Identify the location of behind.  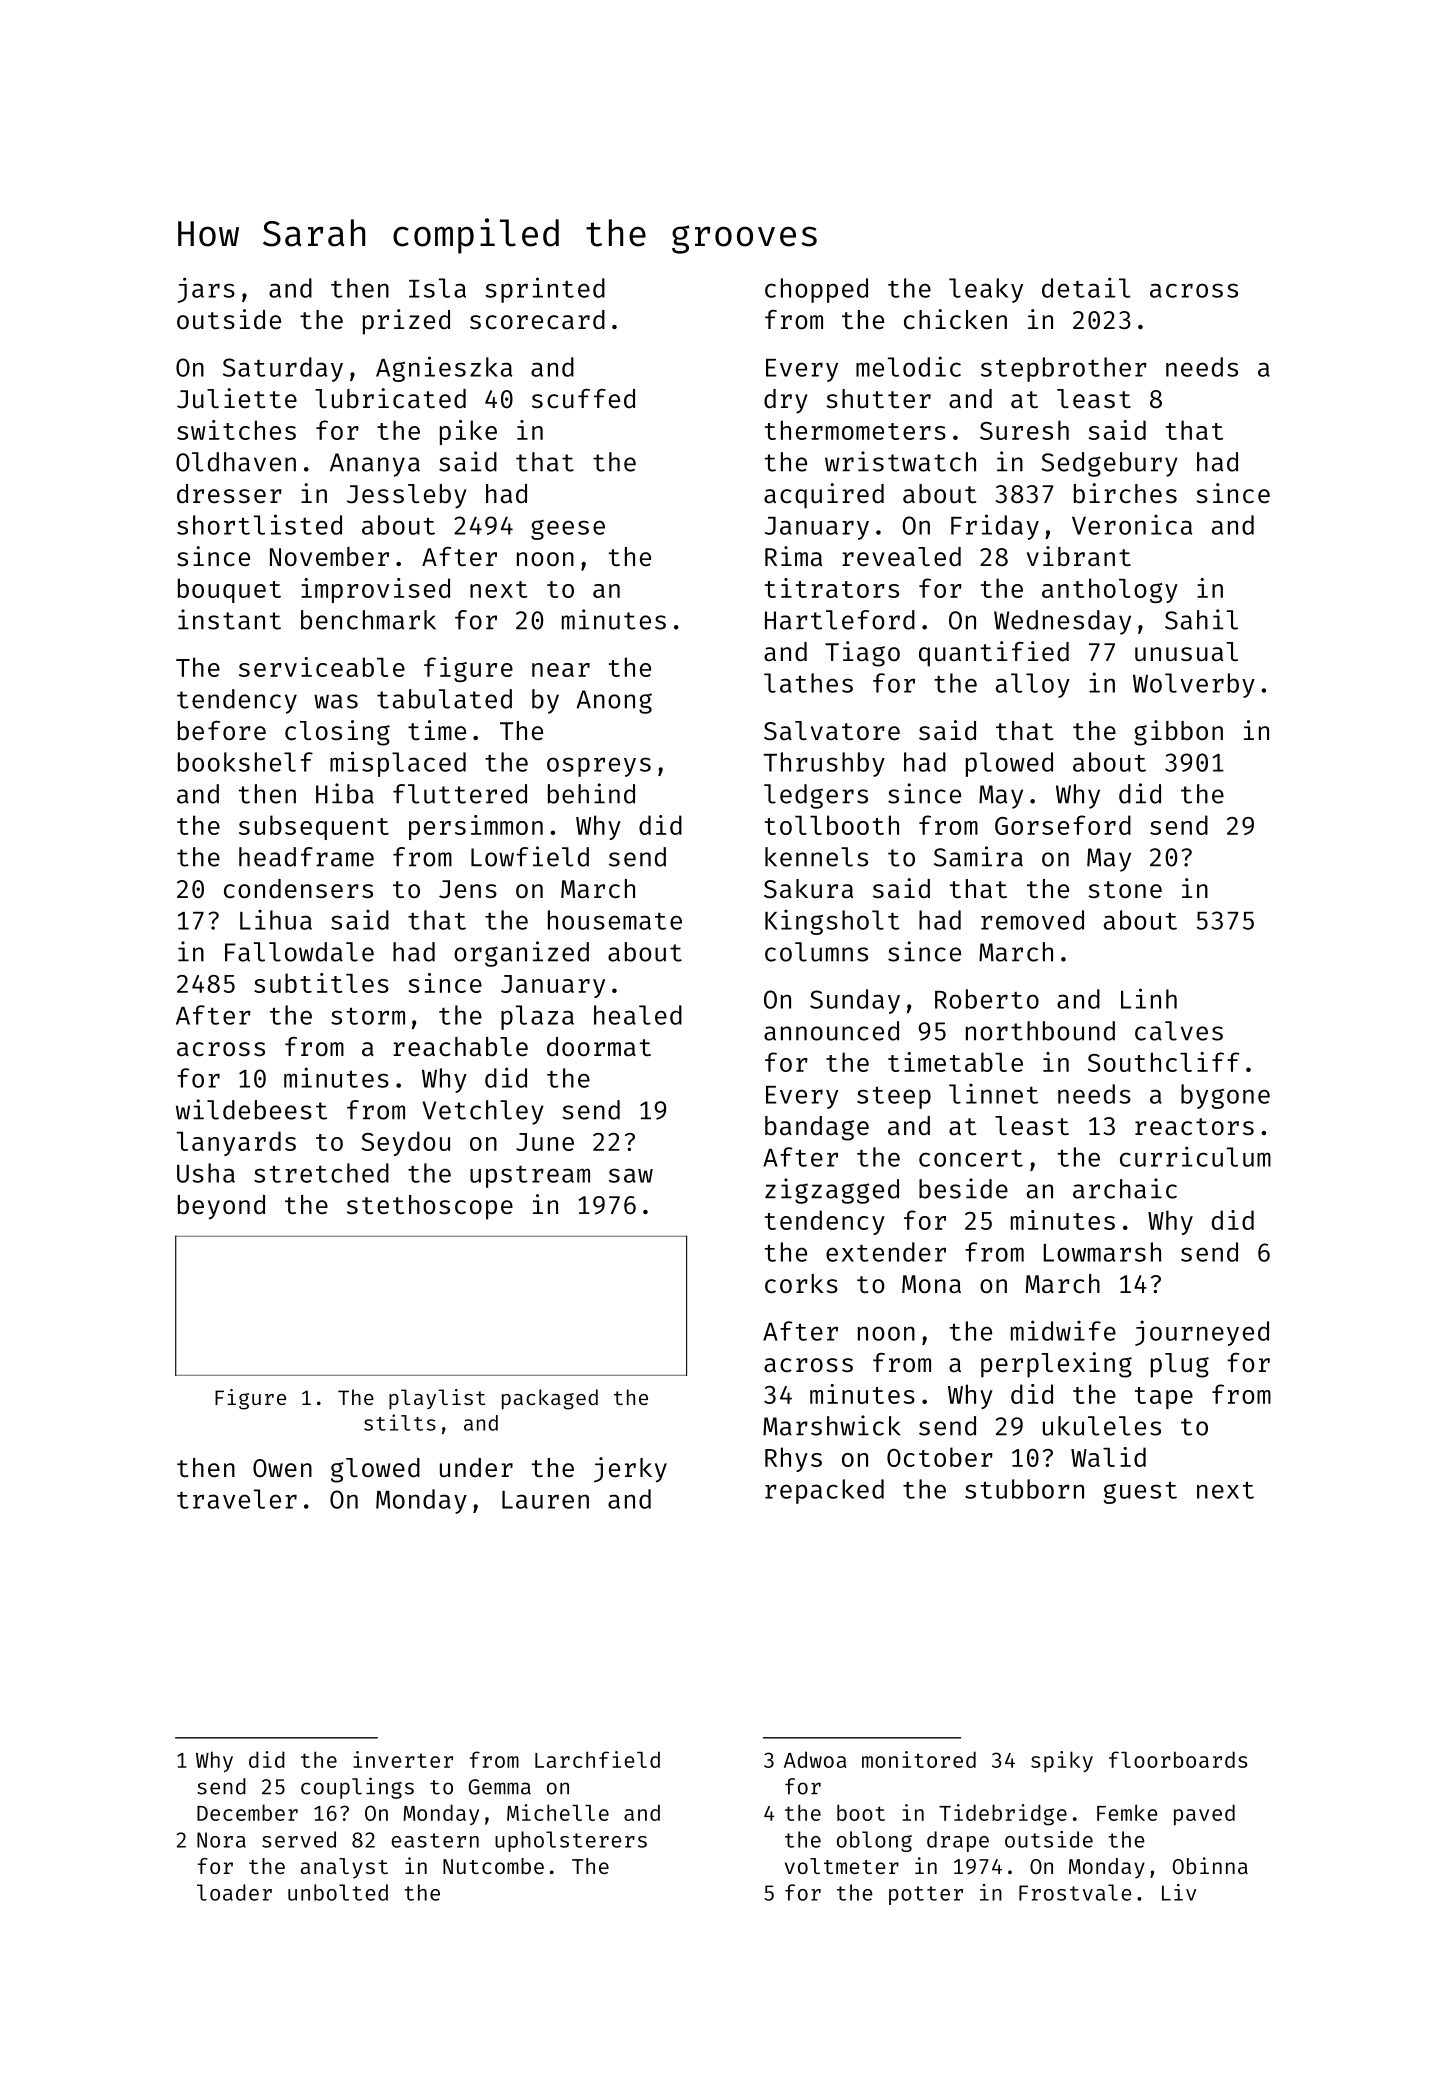
(591, 793).
